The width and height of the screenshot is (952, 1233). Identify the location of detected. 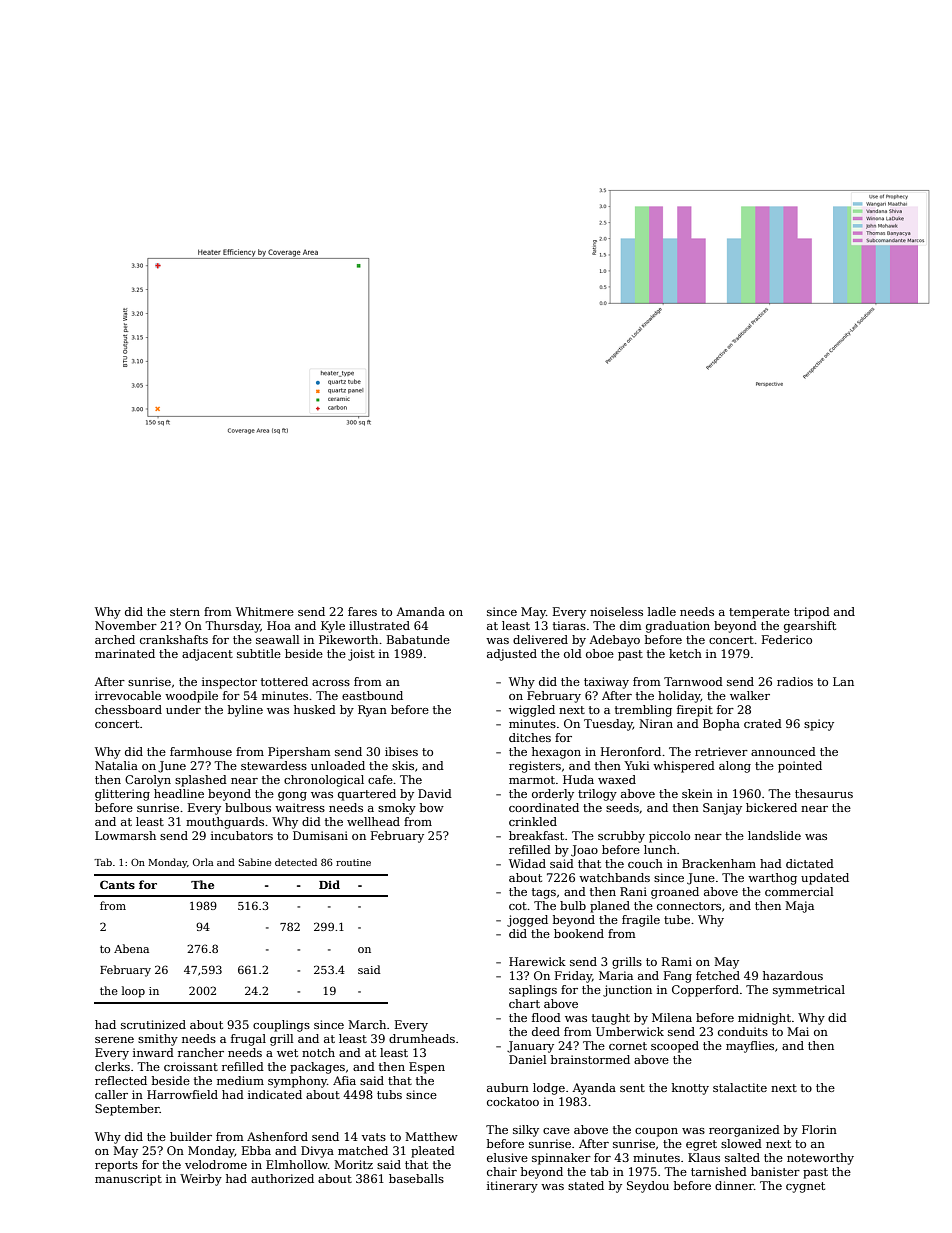
(296, 862).
